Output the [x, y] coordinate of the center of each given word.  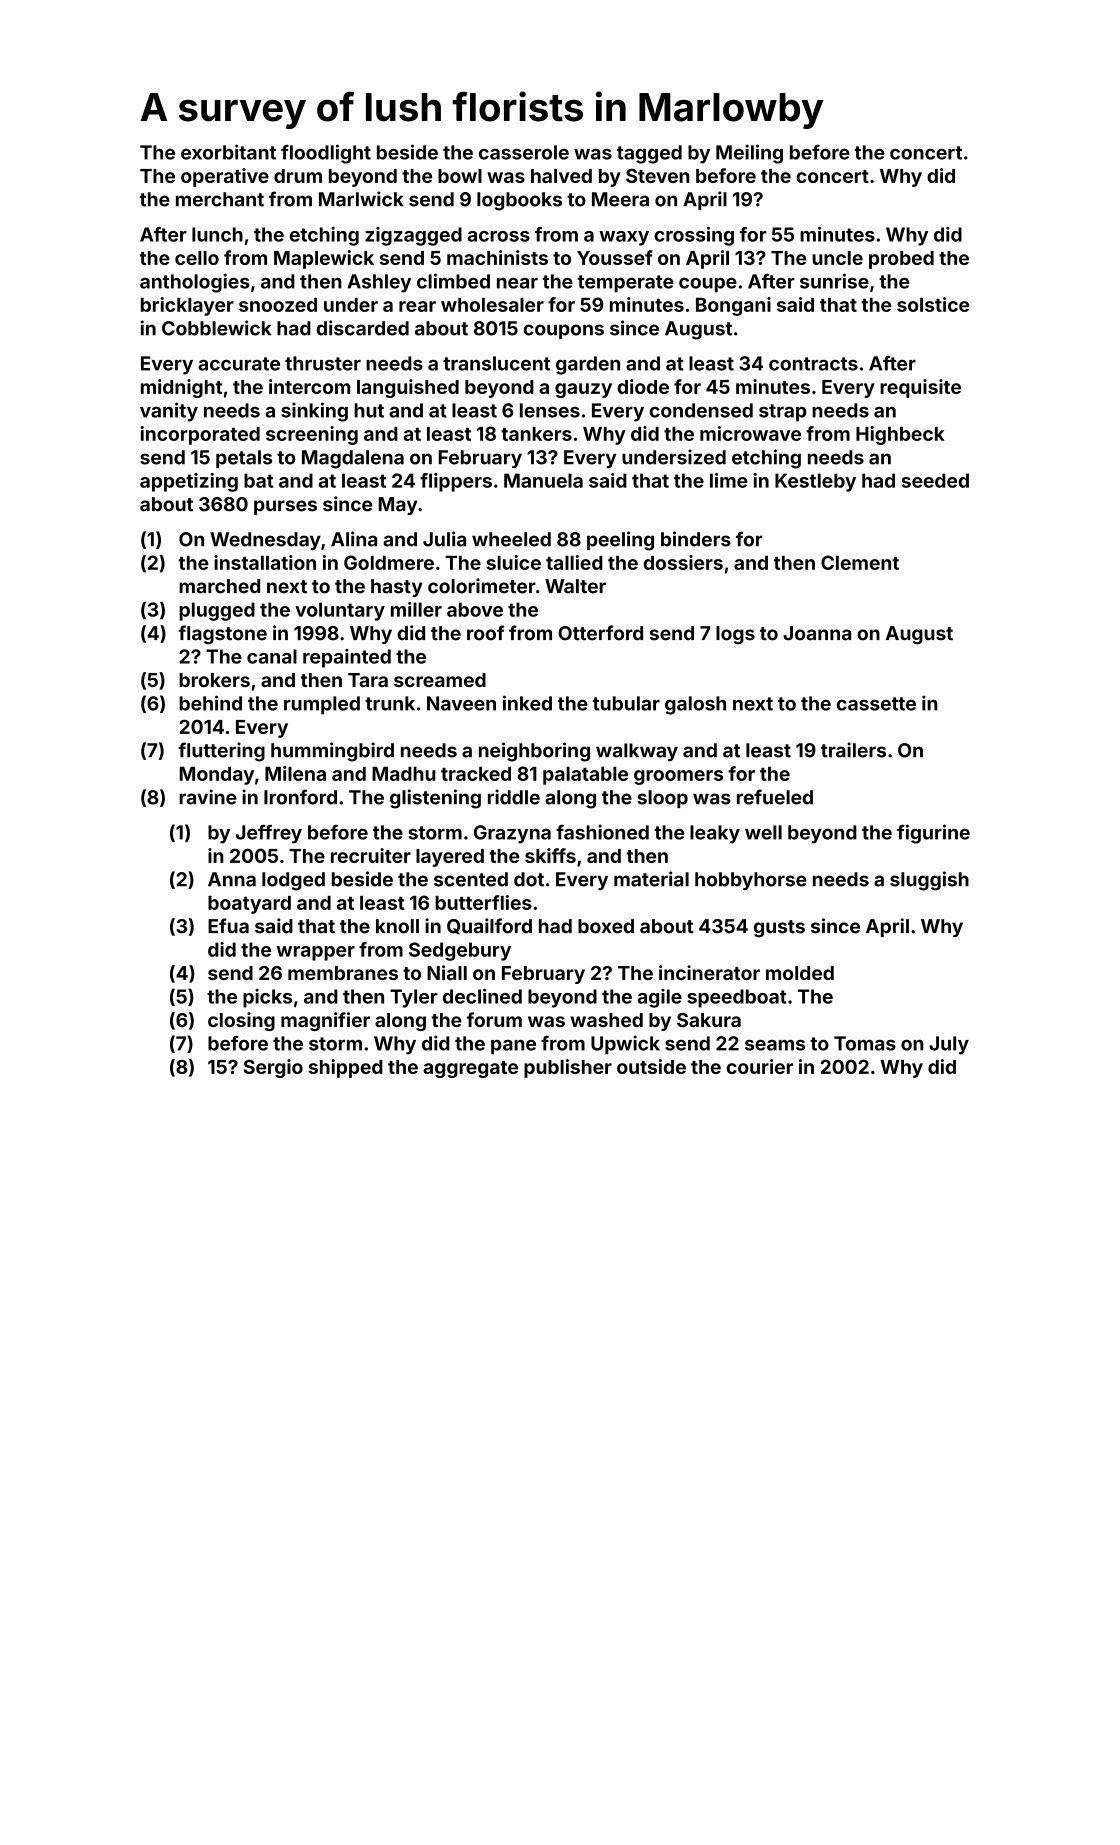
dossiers [683, 562]
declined [482, 996]
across [499, 236]
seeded [935, 480]
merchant [220, 199]
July [949, 1045]
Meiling [749, 154]
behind [210, 703]
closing [241, 1021]
